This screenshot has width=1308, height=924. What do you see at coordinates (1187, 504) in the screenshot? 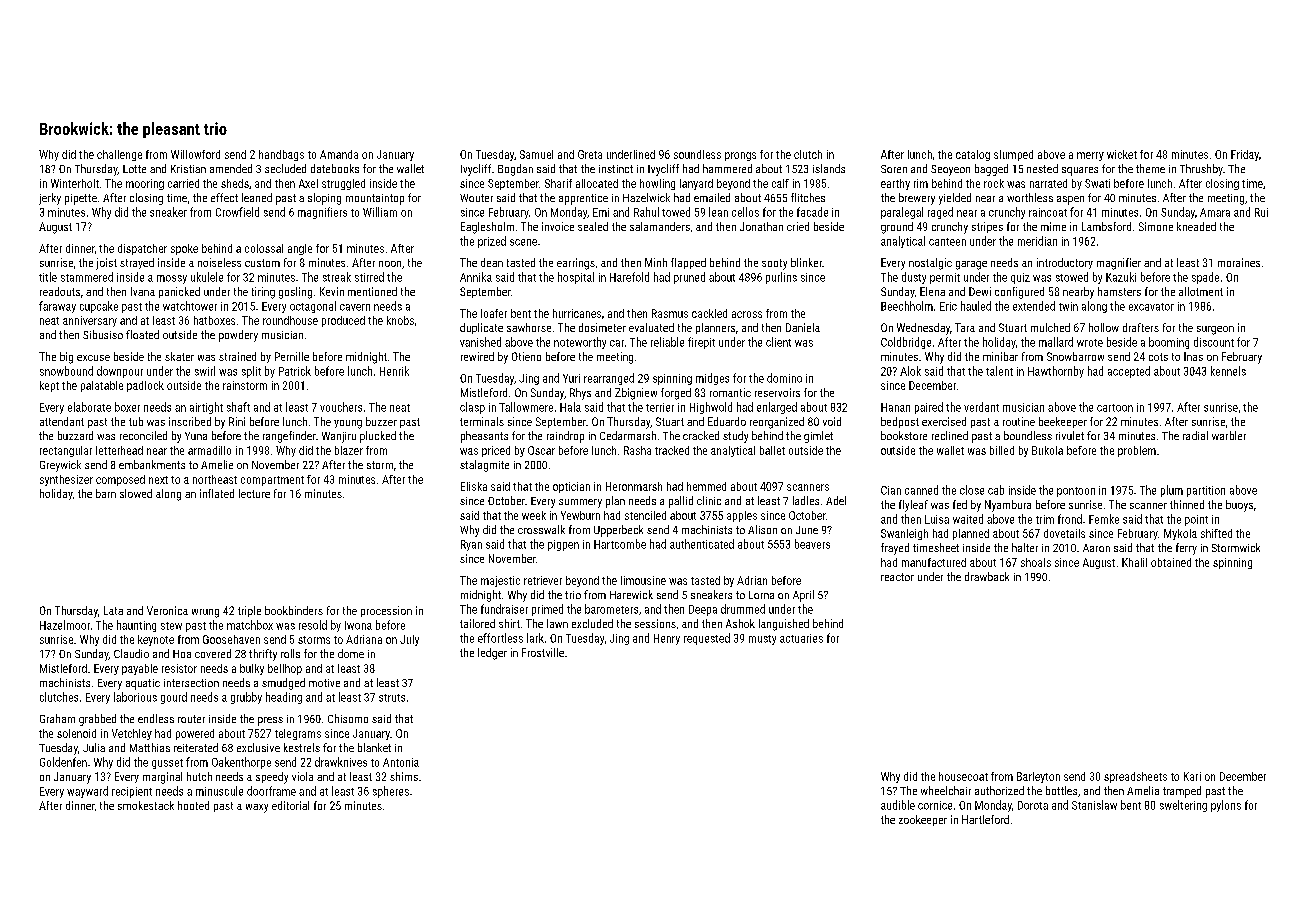
I see `thinned` at bounding box center [1187, 504].
